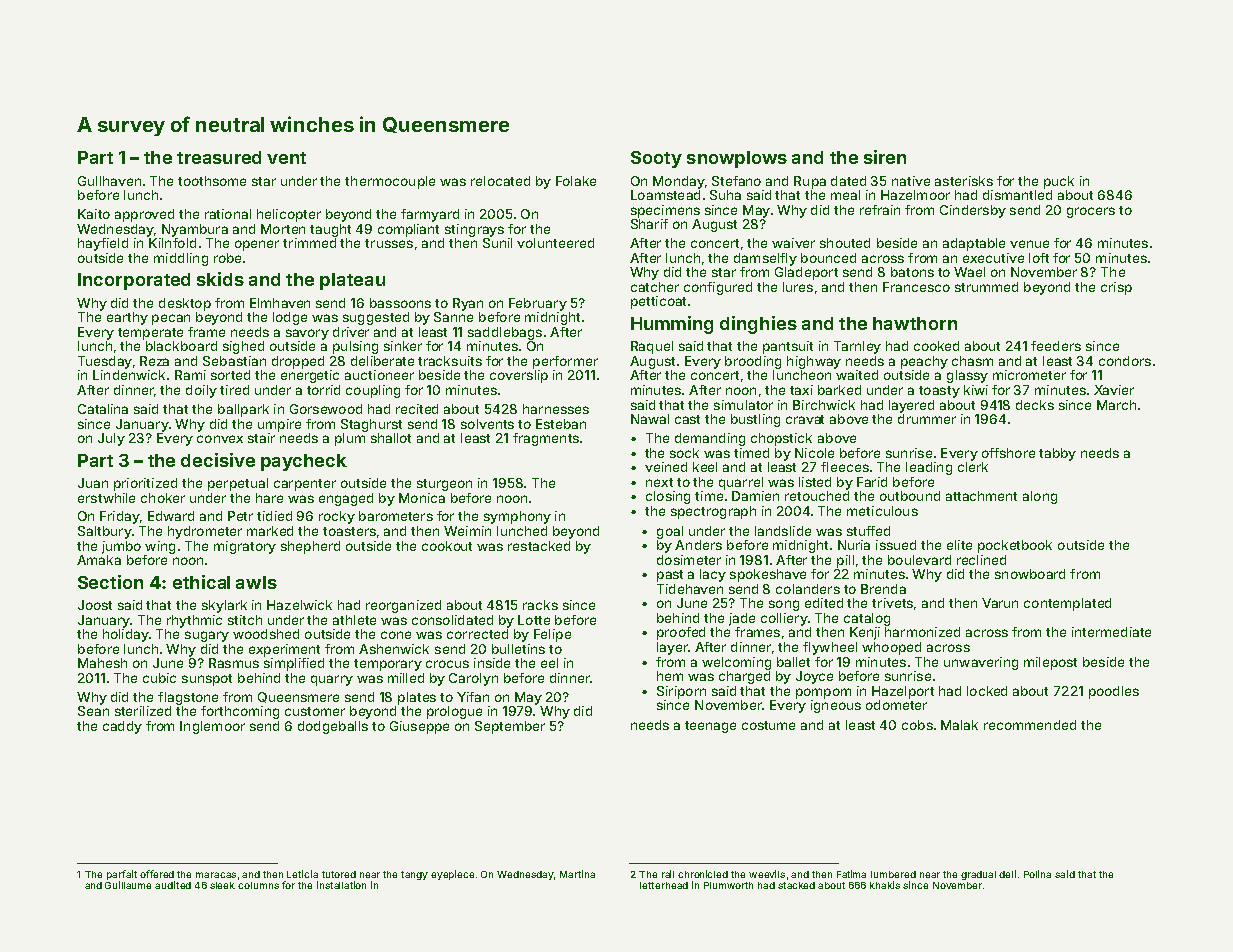 The height and width of the page is (952, 1233). I want to click on skylark, so click(224, 606).
